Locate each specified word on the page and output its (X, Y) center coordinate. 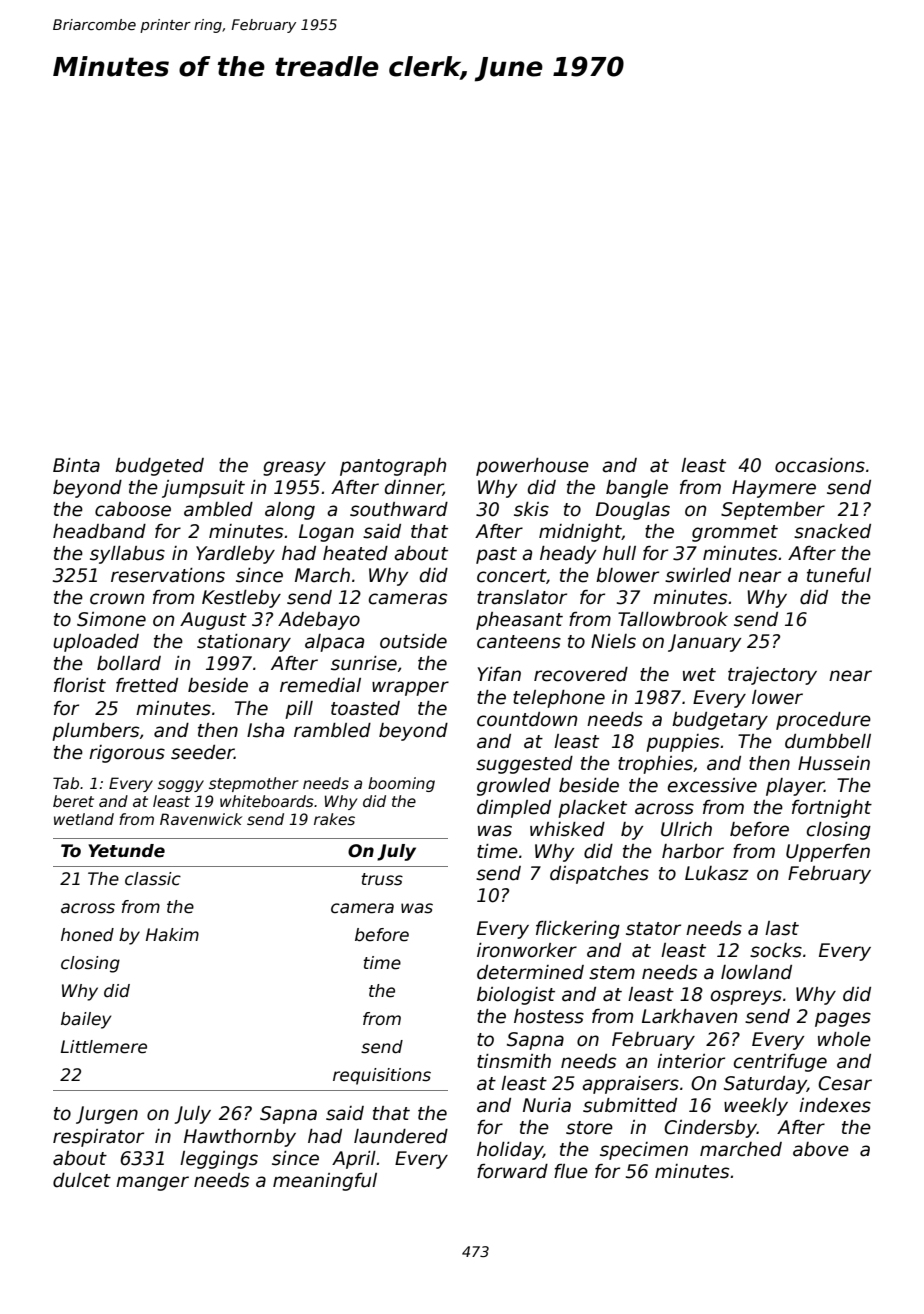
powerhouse (532, 467)
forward (512, 1171)
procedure (823, 721)
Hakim (172, 935)
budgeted (159, 467)
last (782, 928)
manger (152, 1183)
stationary (244, 643)
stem (612, 973)
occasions (820, 465)
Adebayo (319, 621)
